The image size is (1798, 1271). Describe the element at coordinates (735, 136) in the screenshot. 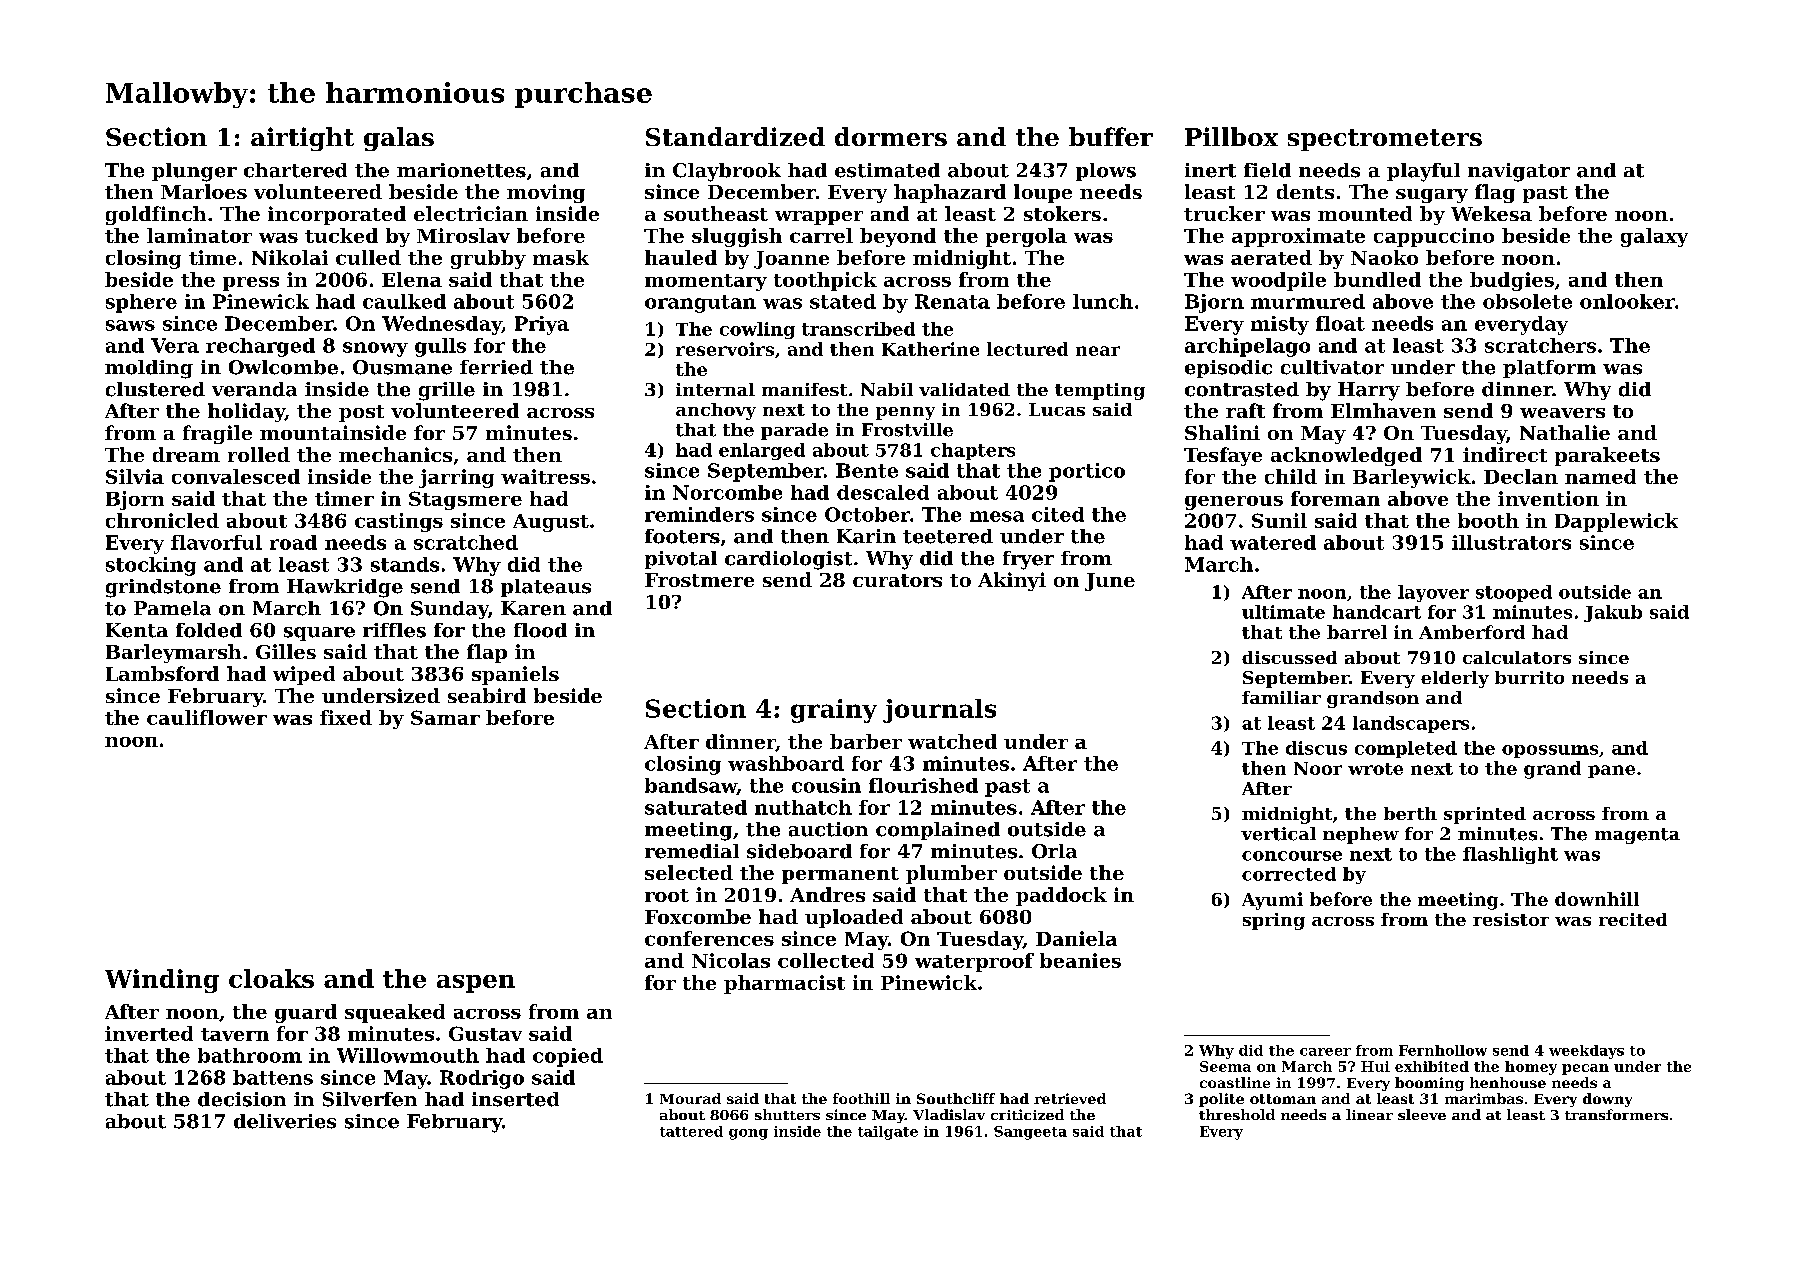

I see `Standardized` at that location.
